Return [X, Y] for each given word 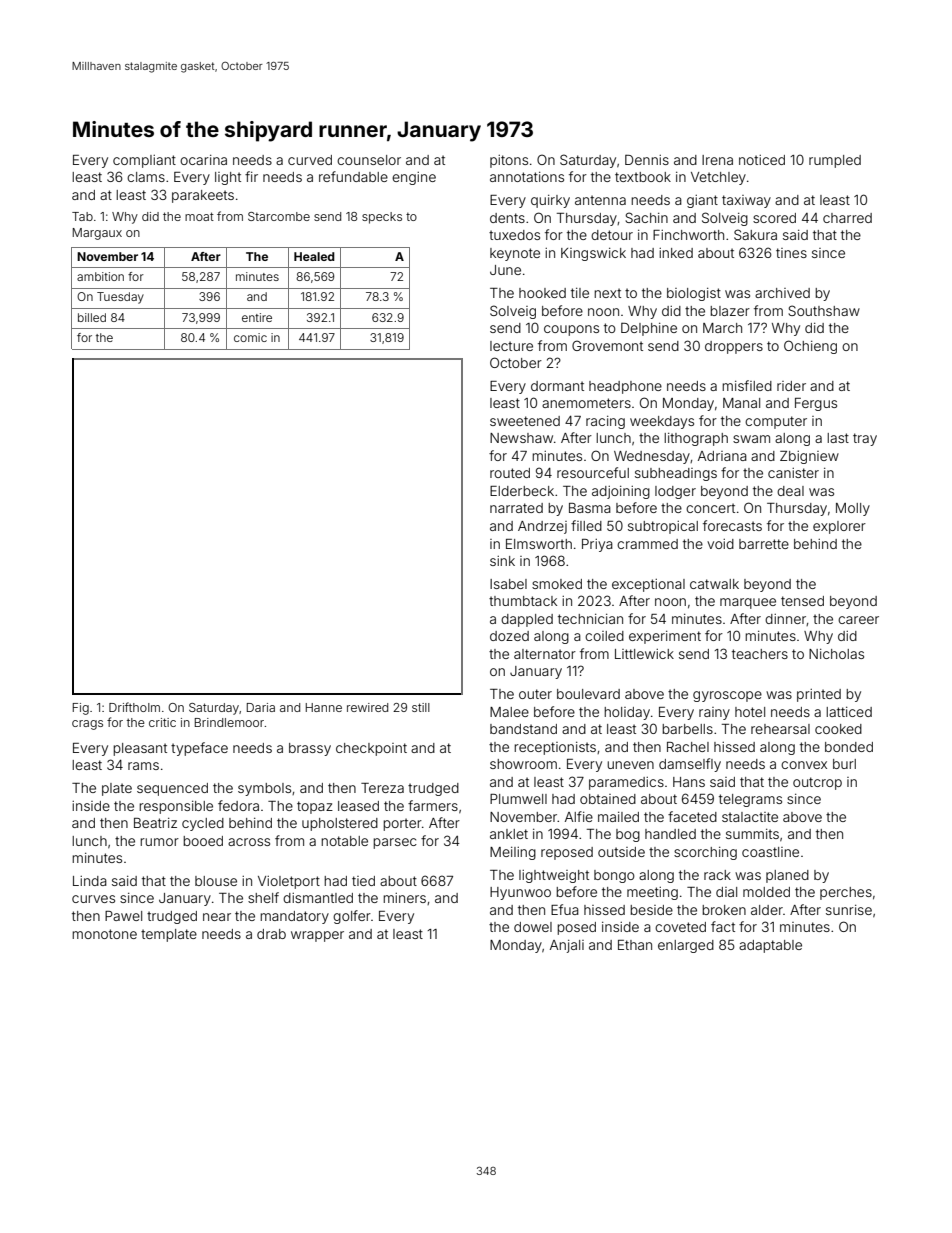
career [858, 620]
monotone [104, 934]
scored [774, 218]
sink [502, 561]
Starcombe [279, 216]
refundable [353, 176]
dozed [509, 636]
